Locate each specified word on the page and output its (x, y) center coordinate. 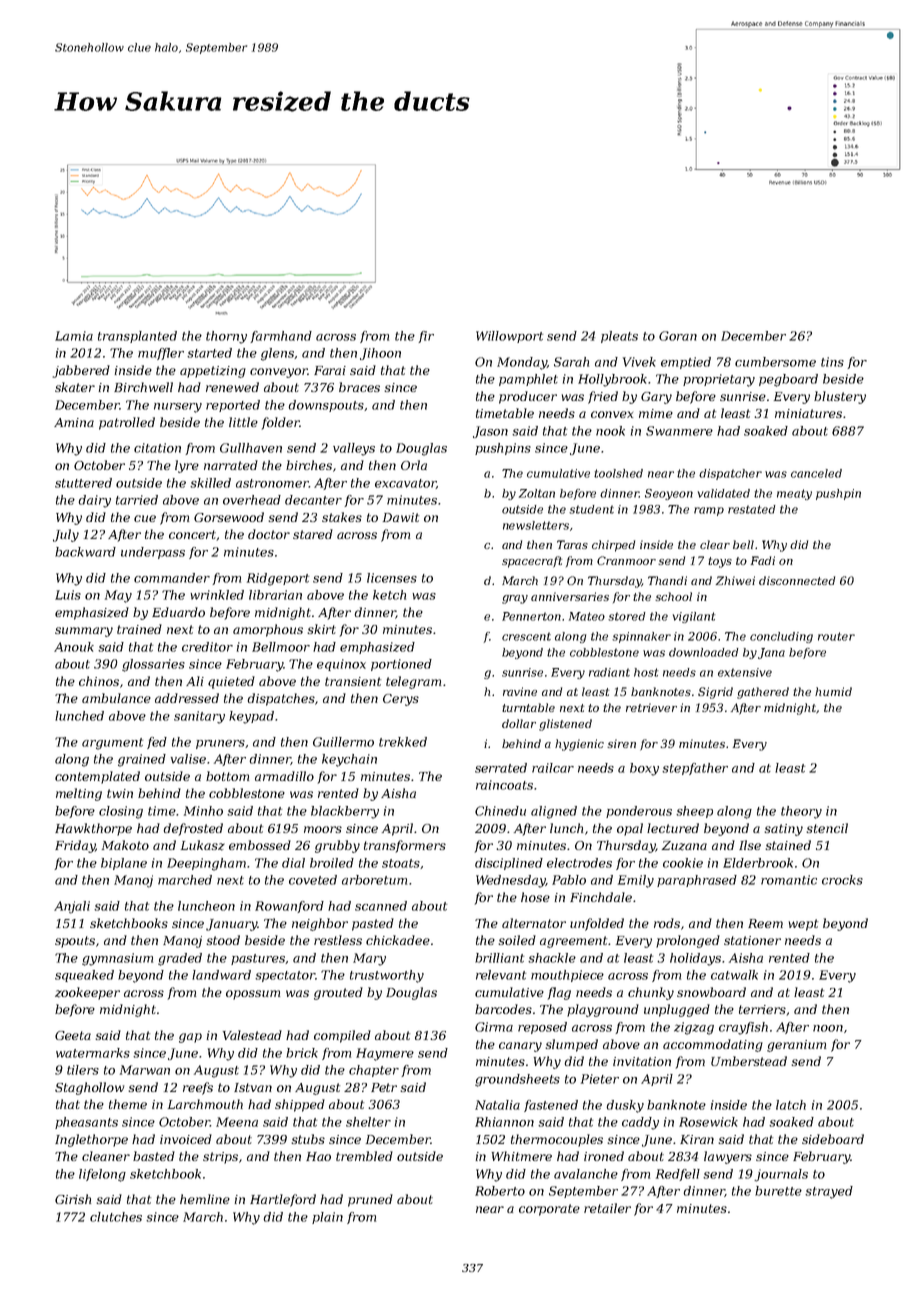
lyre (187, 466)
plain (327, 1218)
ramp (709, 511)
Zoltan (537, 493)
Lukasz (203, 845)
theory (801, 812)
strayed (829, 1192)
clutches (116, 1217)
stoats (401, 863)
